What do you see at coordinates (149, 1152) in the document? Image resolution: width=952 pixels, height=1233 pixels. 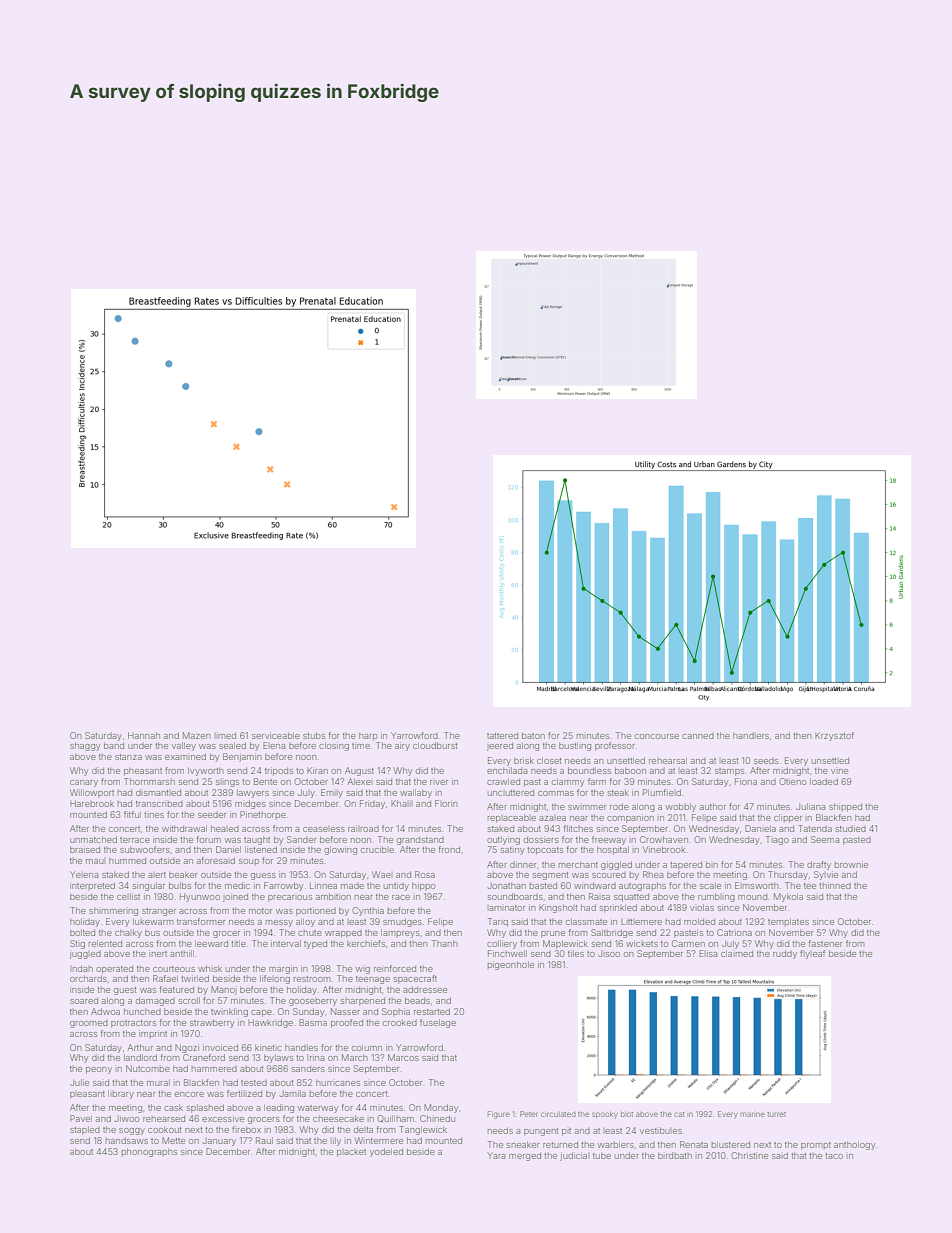 I see `phonographs` at bounding box center [149, 1152].
